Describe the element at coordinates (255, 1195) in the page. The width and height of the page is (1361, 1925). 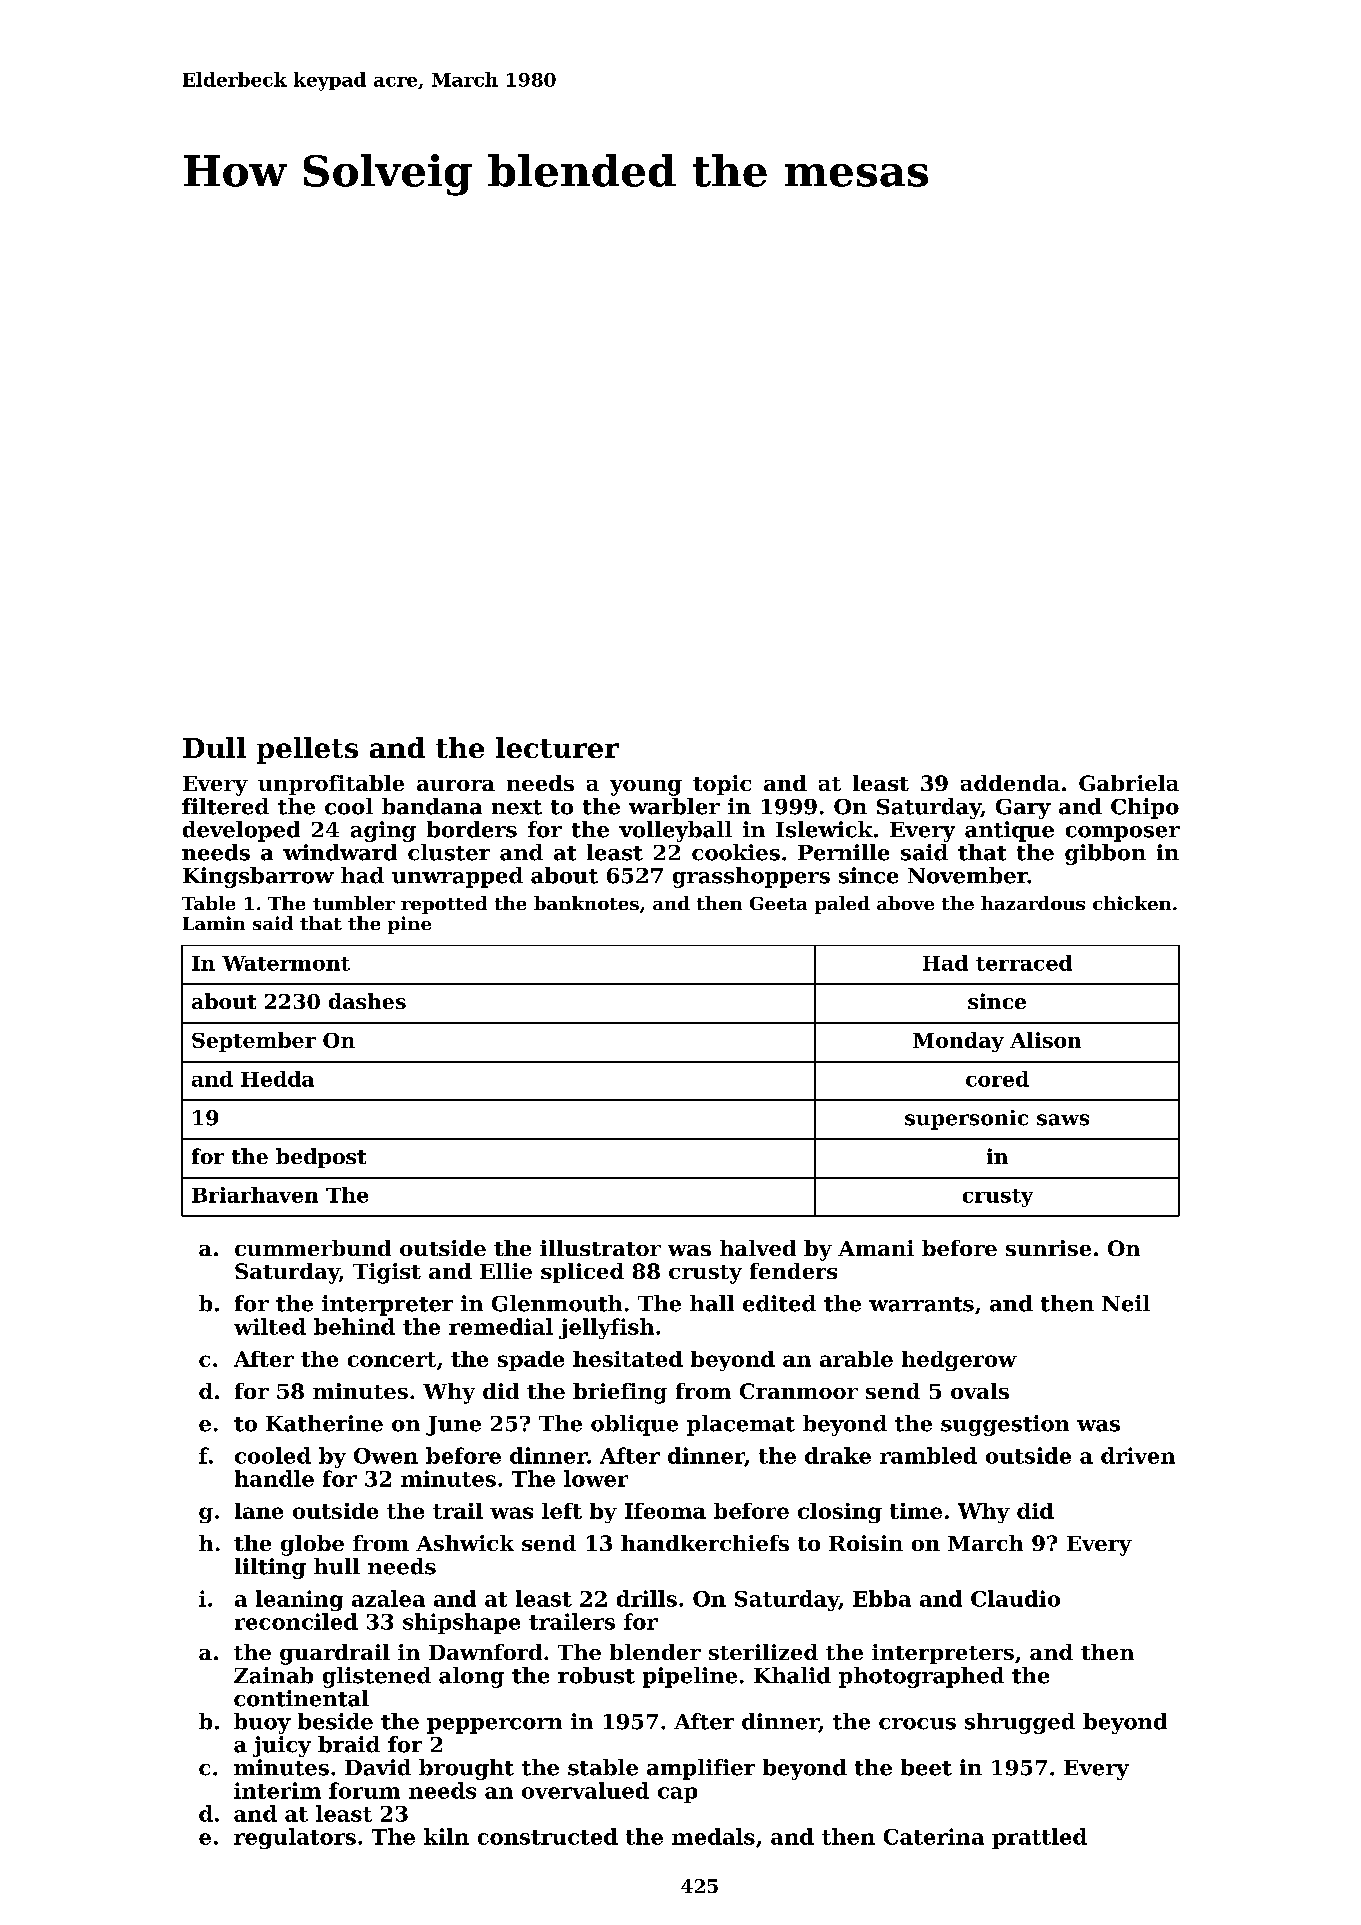
I see `Briarhaven` at that location.
